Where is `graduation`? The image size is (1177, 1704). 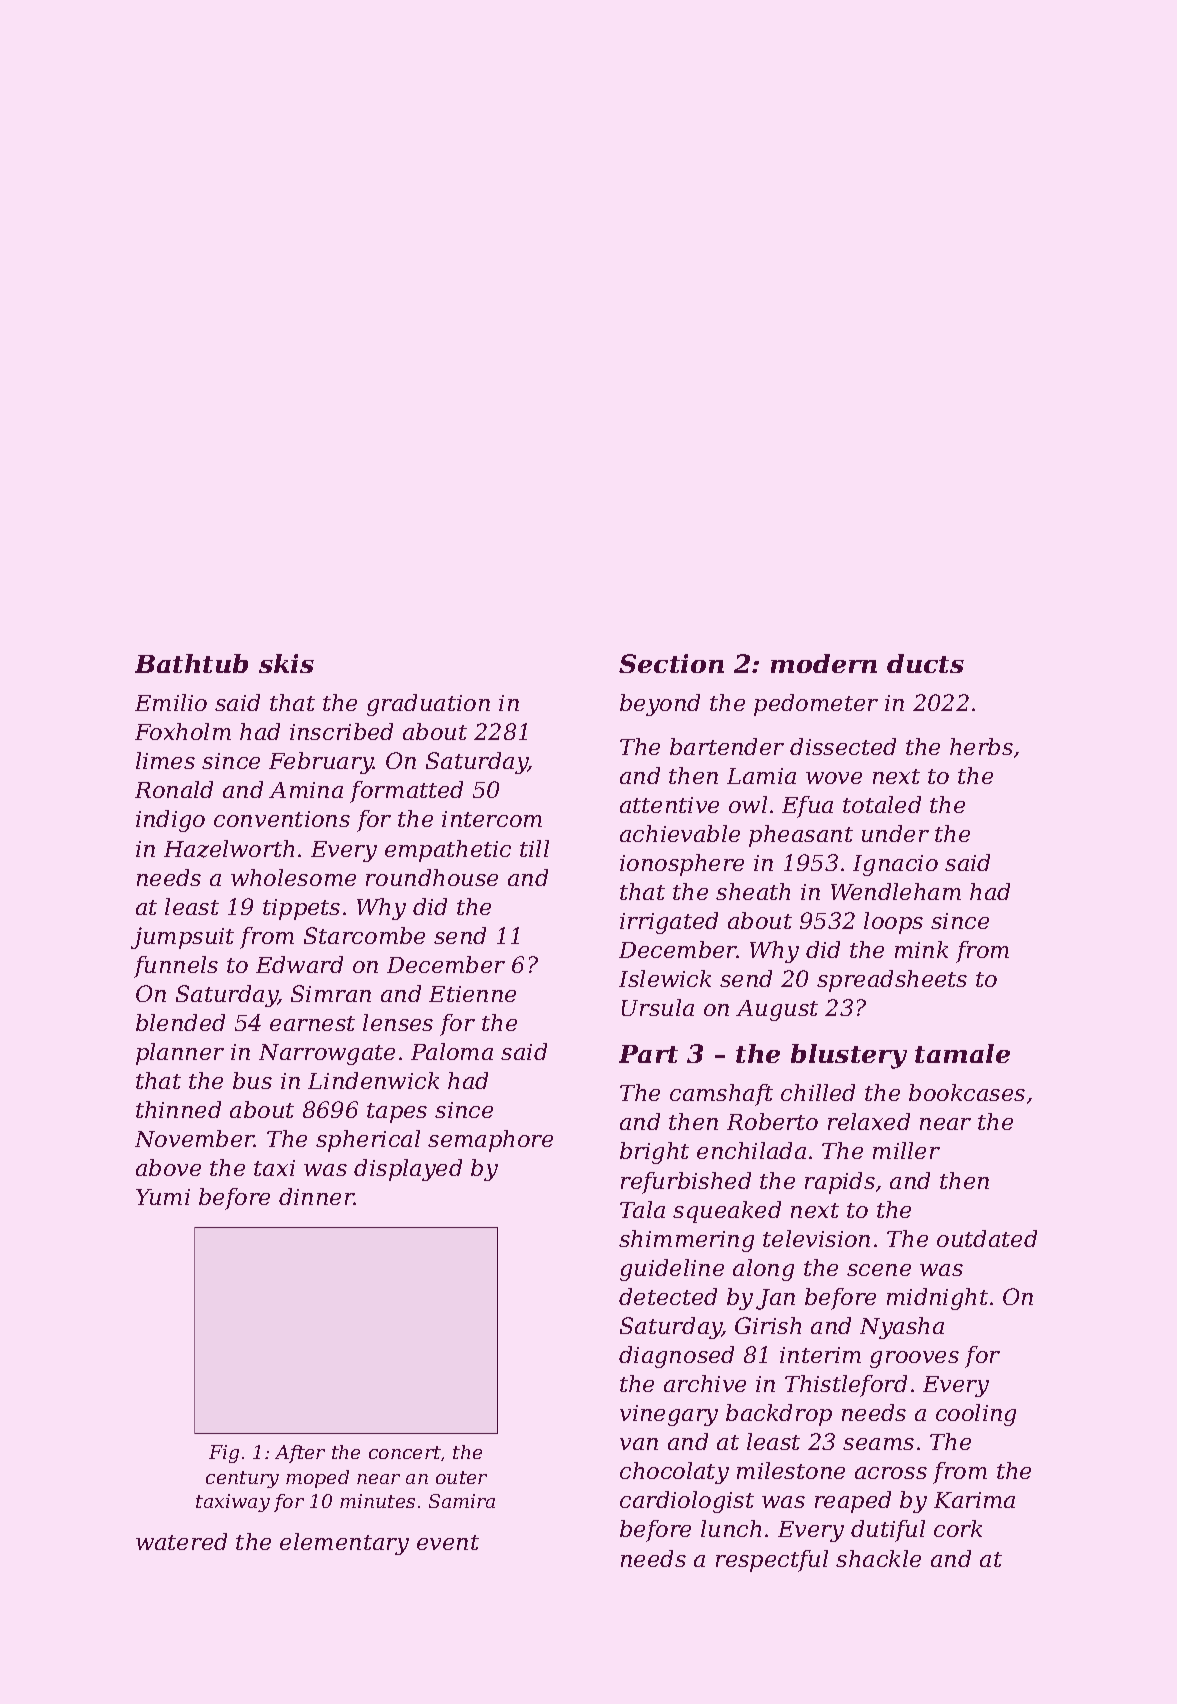 graduation is located at coordinates (428, 705).
